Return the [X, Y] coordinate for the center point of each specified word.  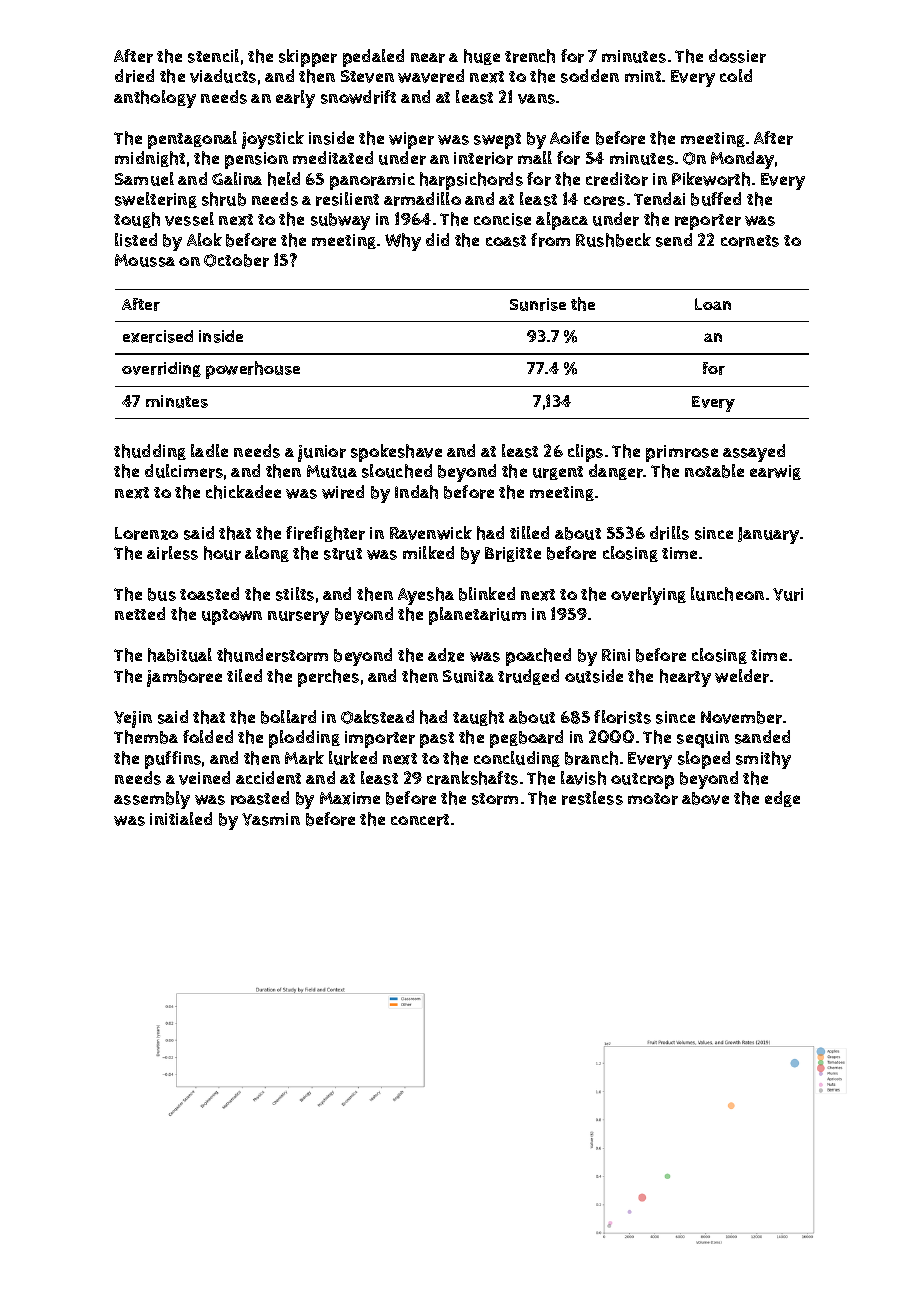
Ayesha [426, 596]
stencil [213, 56]
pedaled [373, 58]
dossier [737, 56]
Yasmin [271, 819]
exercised [158, 336]
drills [669, 533]
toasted [209, 594]
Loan [713, 304]
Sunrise [538, 304]
